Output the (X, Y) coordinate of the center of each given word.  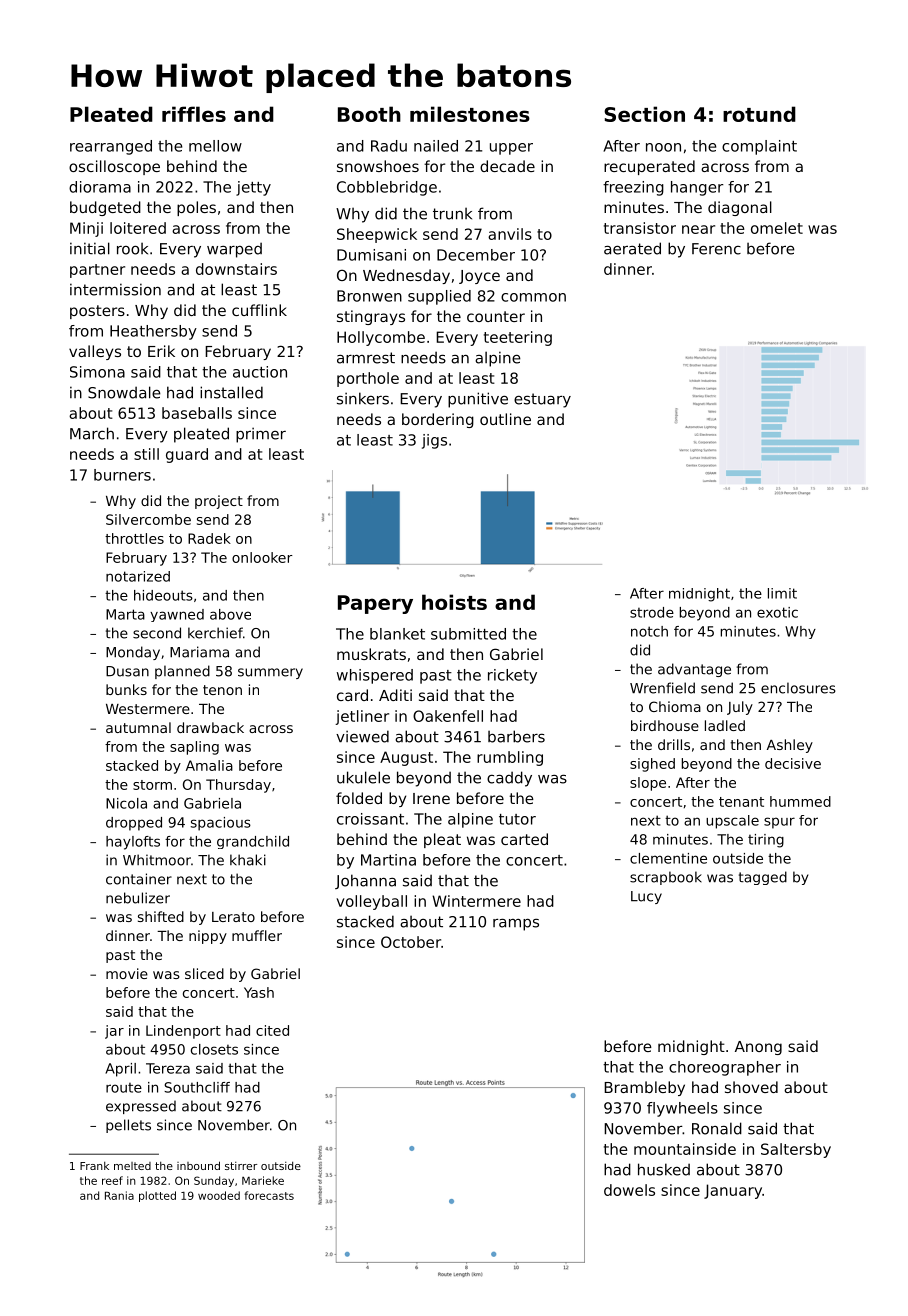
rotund (759, 114)
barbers (516, 736)
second (157, 633)
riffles (194, 114)
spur (779, 823)
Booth (369, 114)
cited (272, 1030)
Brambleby (644, 1088)
